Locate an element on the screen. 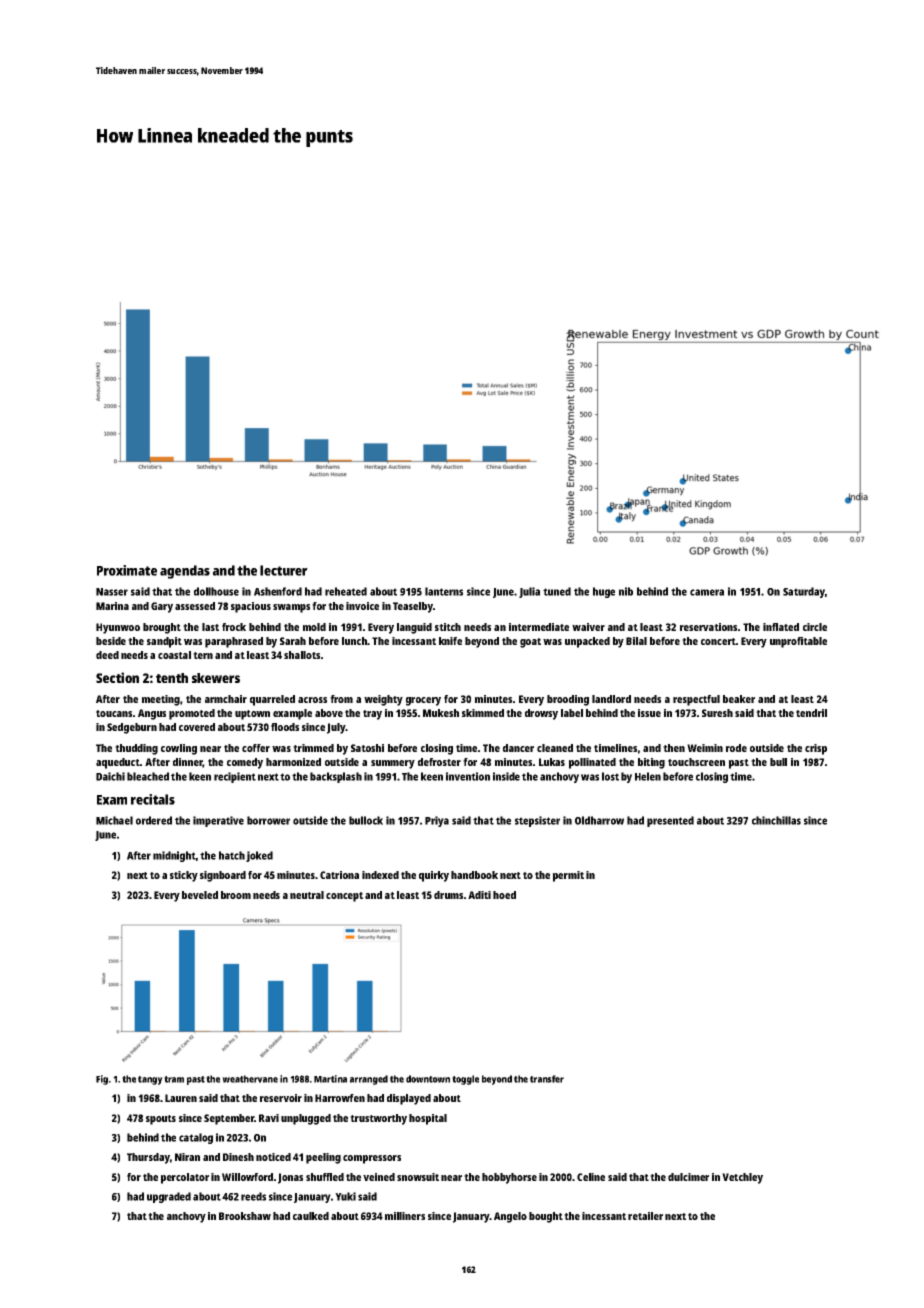 The width and height of the screenshot is (924, 1308). tuned is located at coordinates (557, 591).
